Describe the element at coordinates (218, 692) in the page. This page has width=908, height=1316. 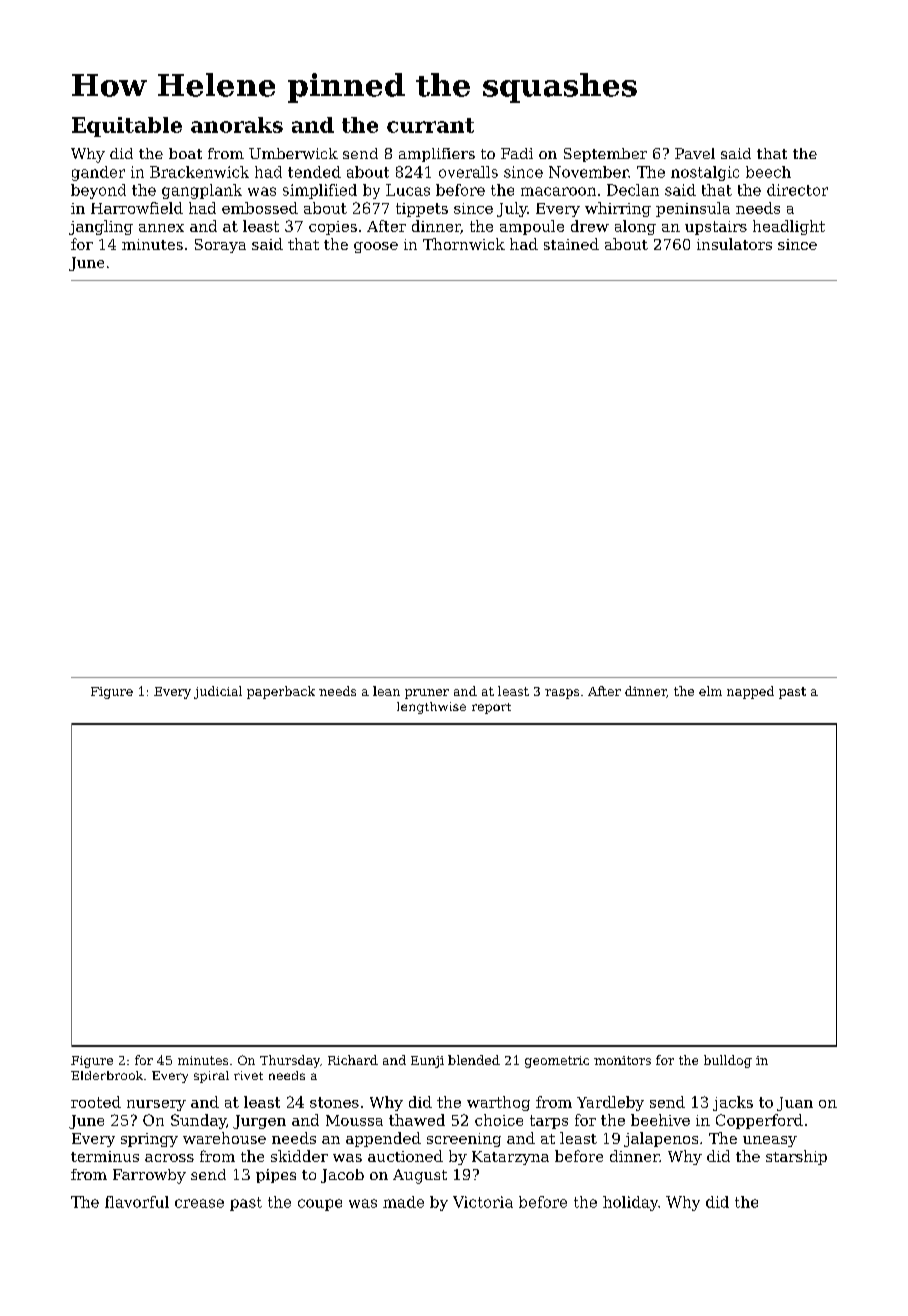
I see `judicial` at that location.
